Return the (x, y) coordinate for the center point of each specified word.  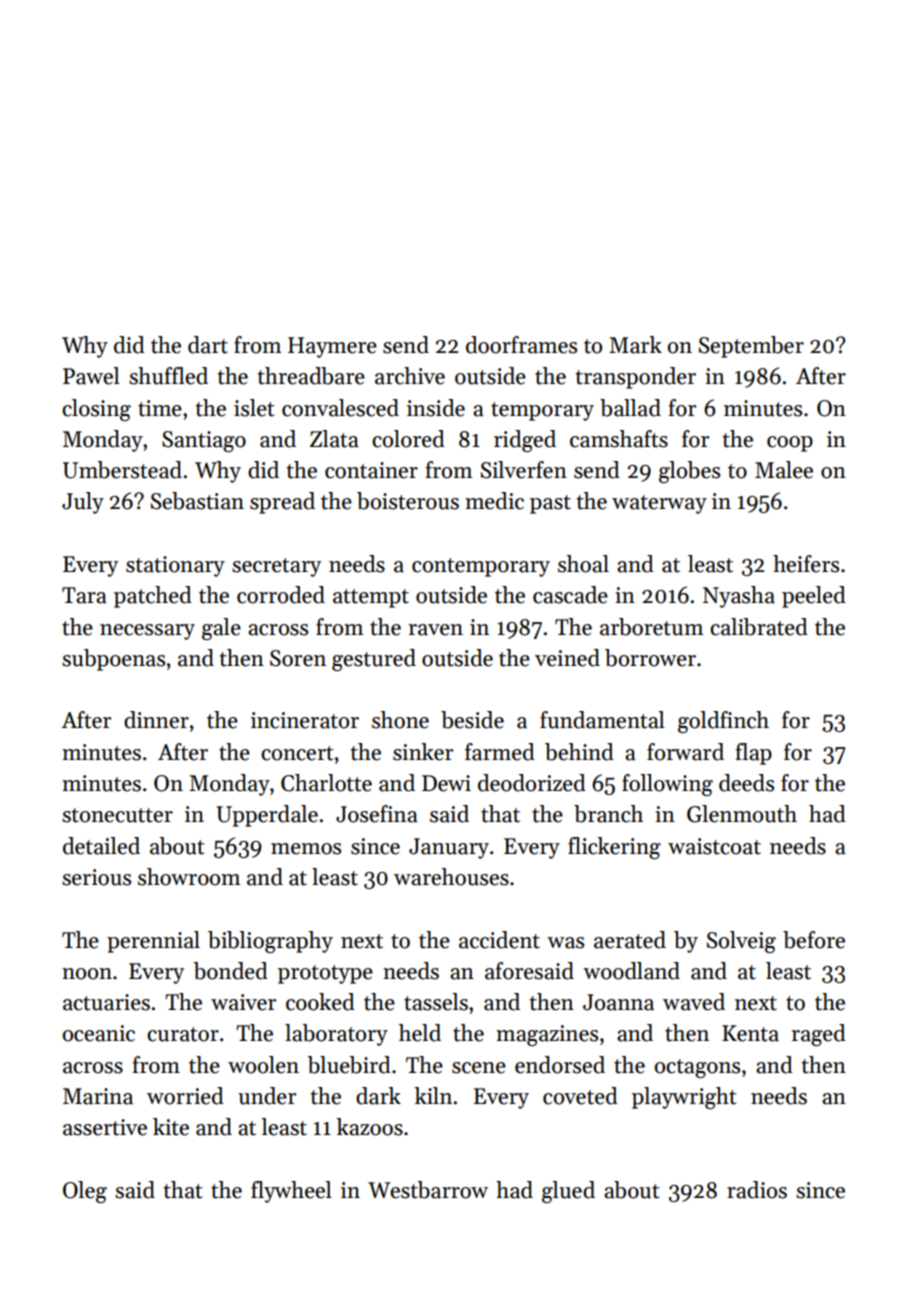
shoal (583, 564)
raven (435, 630)
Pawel (91, 376)
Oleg (85, 1192)
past (550, 504)
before (814, 940)
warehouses (451, 877)
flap (753, 754)
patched (153, 597)
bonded (230, 971)
